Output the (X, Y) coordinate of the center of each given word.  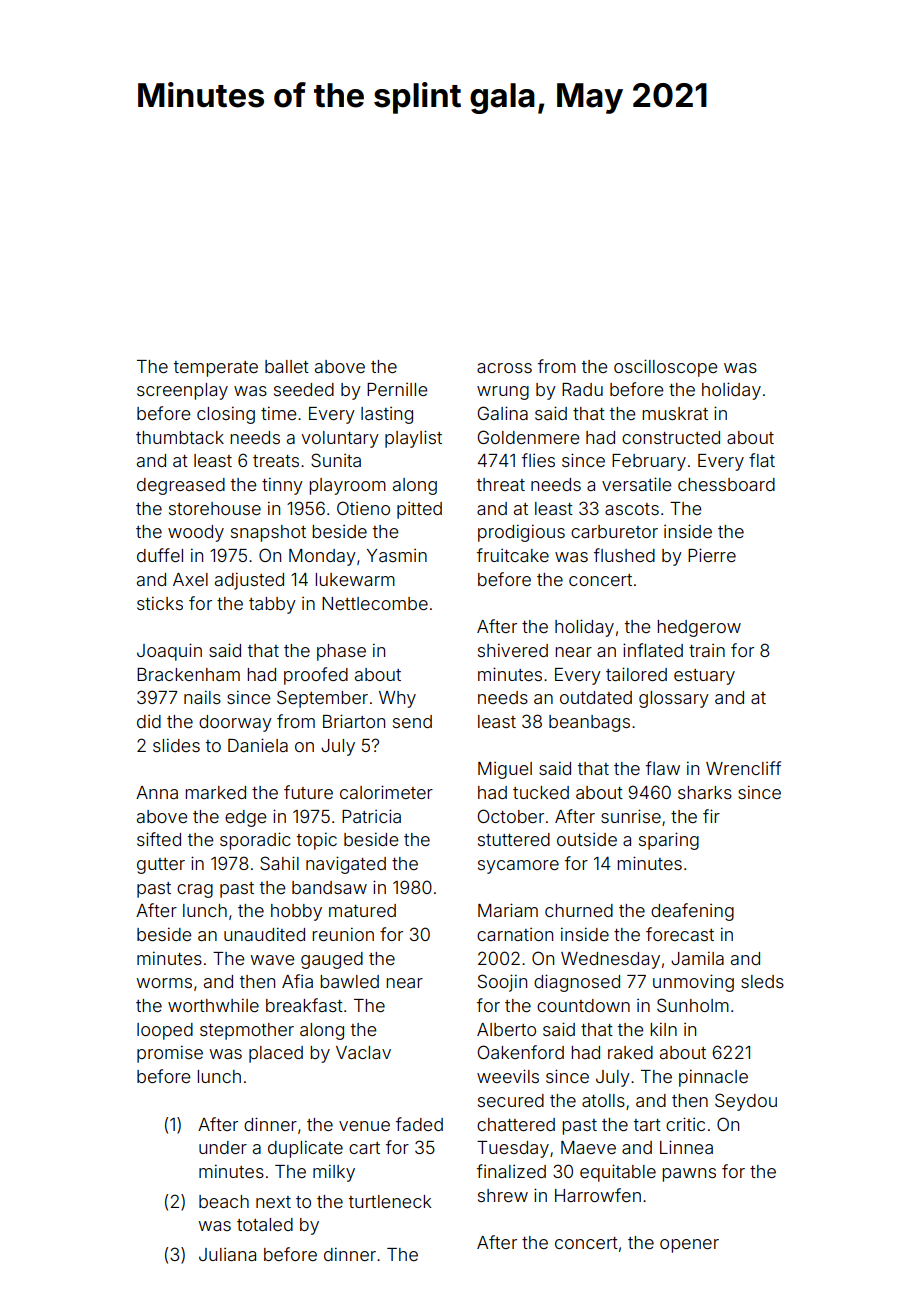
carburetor (614, 531)
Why (397, 699)
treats (276, 461)
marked (215, 792)
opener (689, 1246)
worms (164, 983)
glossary (674, 699)
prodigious (521, 533)
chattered (516, 1124)
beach (224, 1201)
